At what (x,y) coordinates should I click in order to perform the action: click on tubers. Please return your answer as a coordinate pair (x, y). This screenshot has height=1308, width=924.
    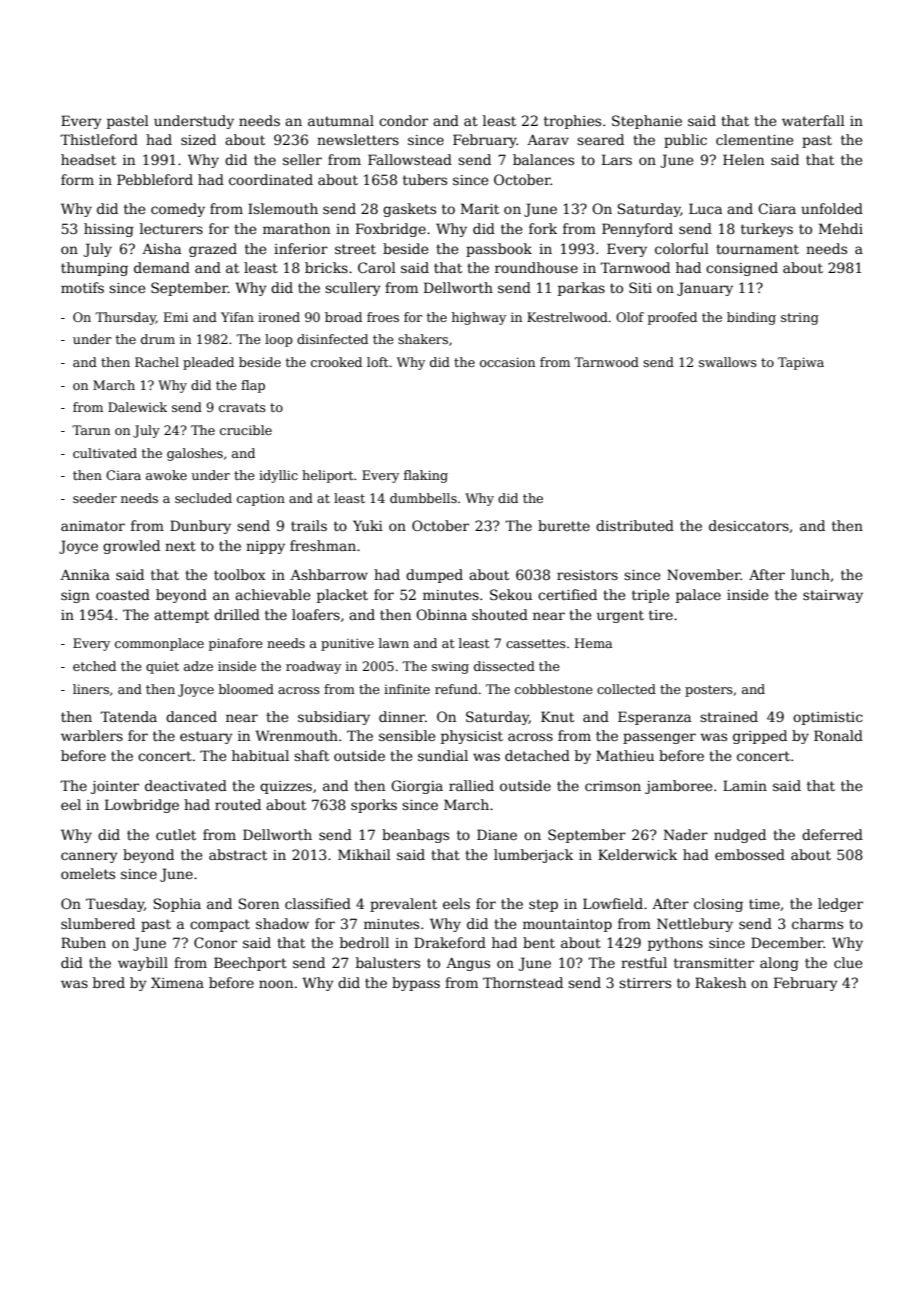
    Looking at the image, I should click on (425, 179).
